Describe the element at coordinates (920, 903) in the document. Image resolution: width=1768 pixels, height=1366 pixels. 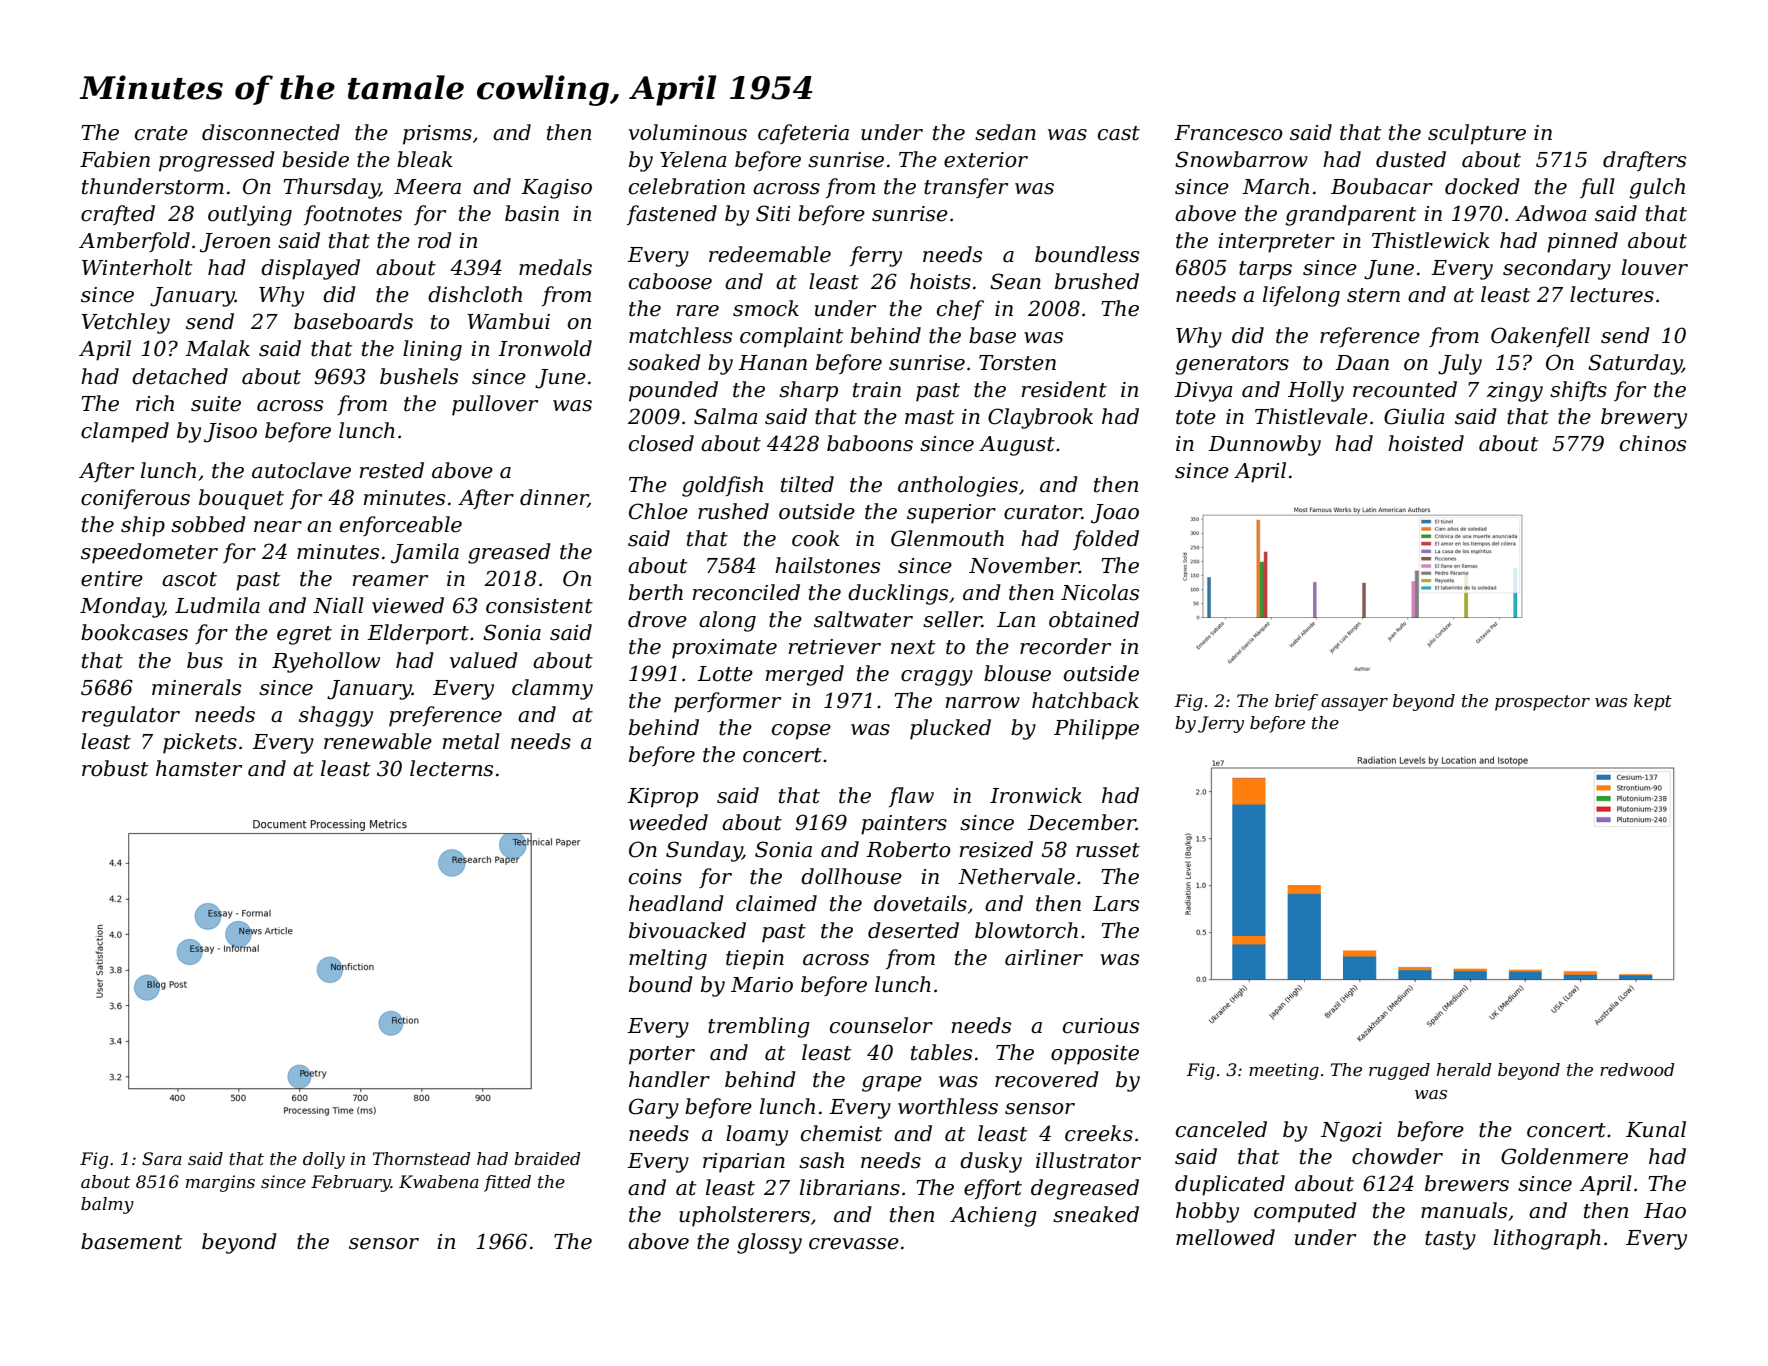
I see `dovetails` at that location.
